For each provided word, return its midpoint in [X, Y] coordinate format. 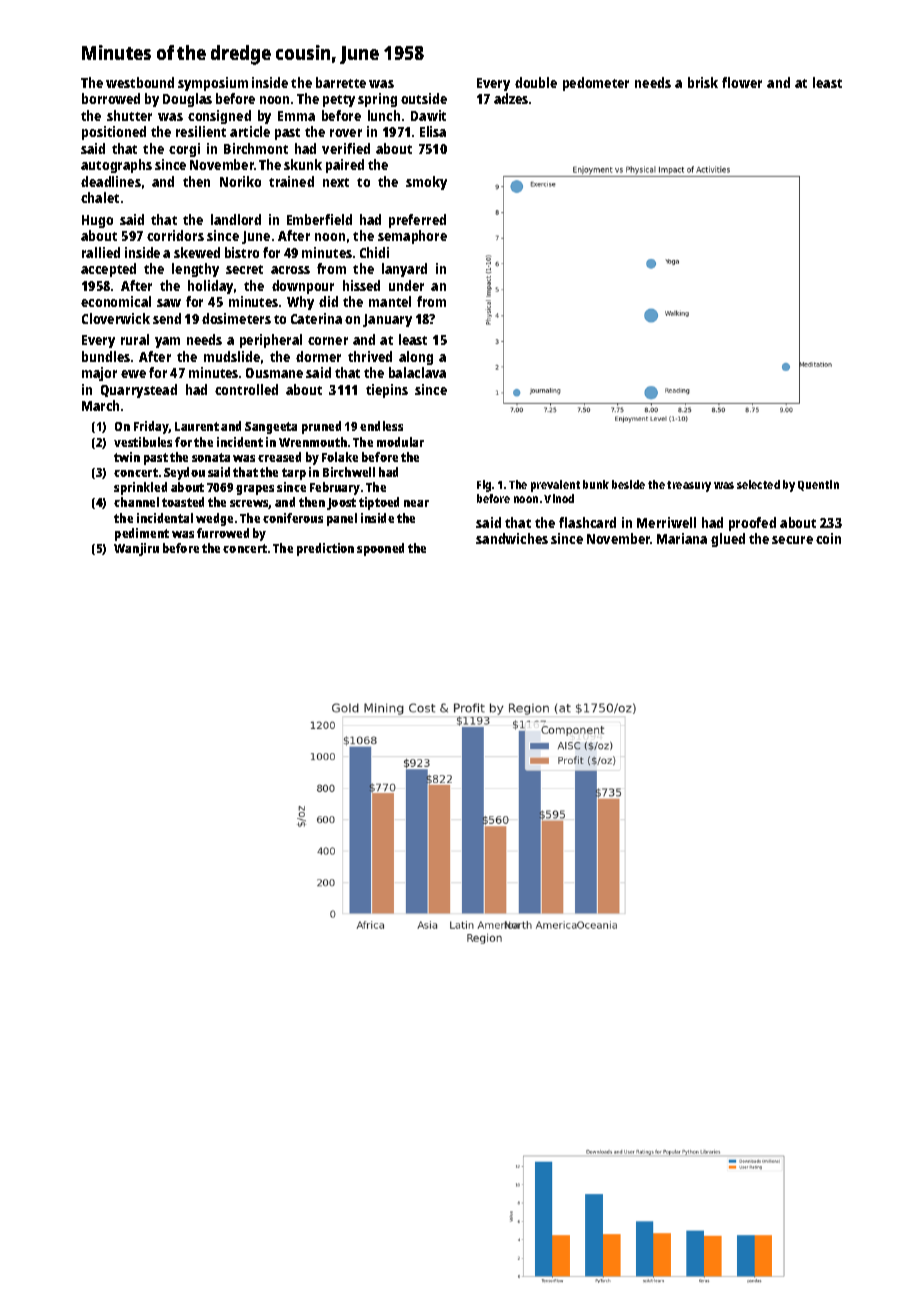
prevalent [555, 486]
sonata [211, 457]
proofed [752, 524]
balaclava [417, 372]
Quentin [818, 485]
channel [136, 502]
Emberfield [319, 219]
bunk [596, 484]
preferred [417, 221]
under [406, 285]
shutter [129, 115]
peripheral [271, 341]
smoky [426, 183]
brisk [703, 82]
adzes [511, 98]
